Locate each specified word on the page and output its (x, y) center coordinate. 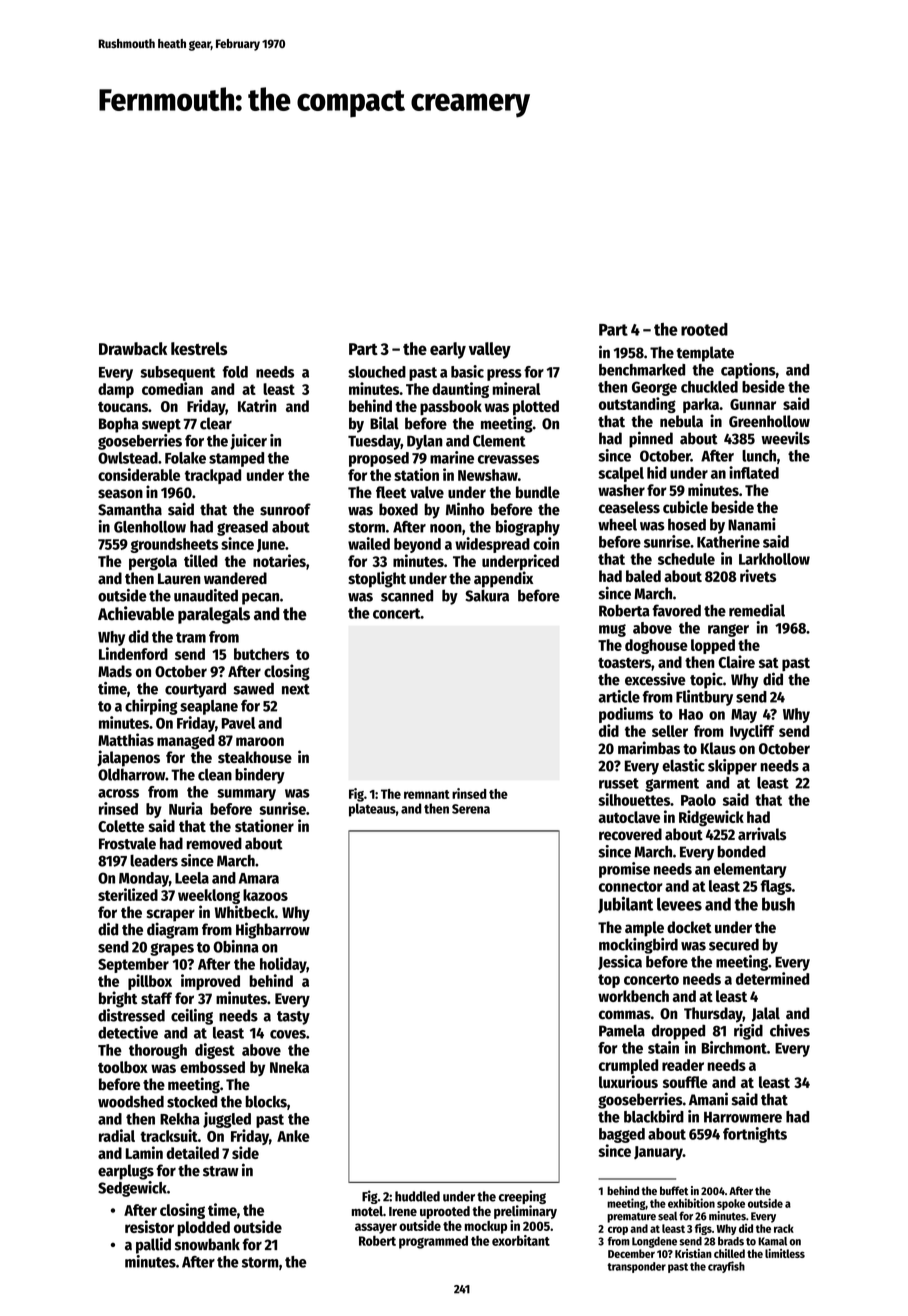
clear (216, 423)
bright (118, 999)
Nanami (752, 524)
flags (776, 887)
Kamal (772, 1241)
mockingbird (638, 946)
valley (490, 350)
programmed (433, 1242)
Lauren (179, 579)
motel (367, 1211)
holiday (283, 965)
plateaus (372, 810)
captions (748, 371)
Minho (465, 509)
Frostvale (127, 843)
